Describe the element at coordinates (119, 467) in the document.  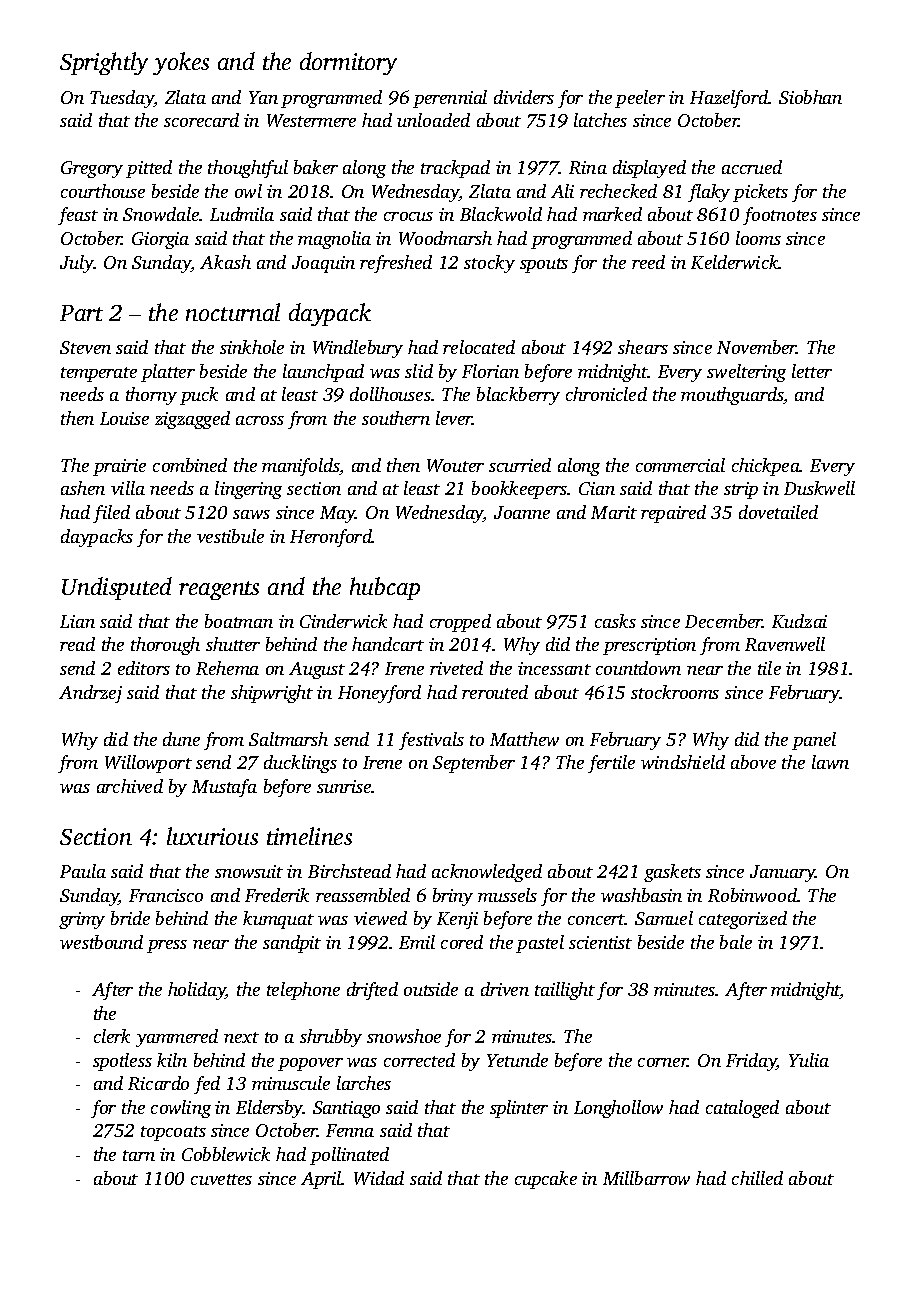
I see `prairie` at that location.
